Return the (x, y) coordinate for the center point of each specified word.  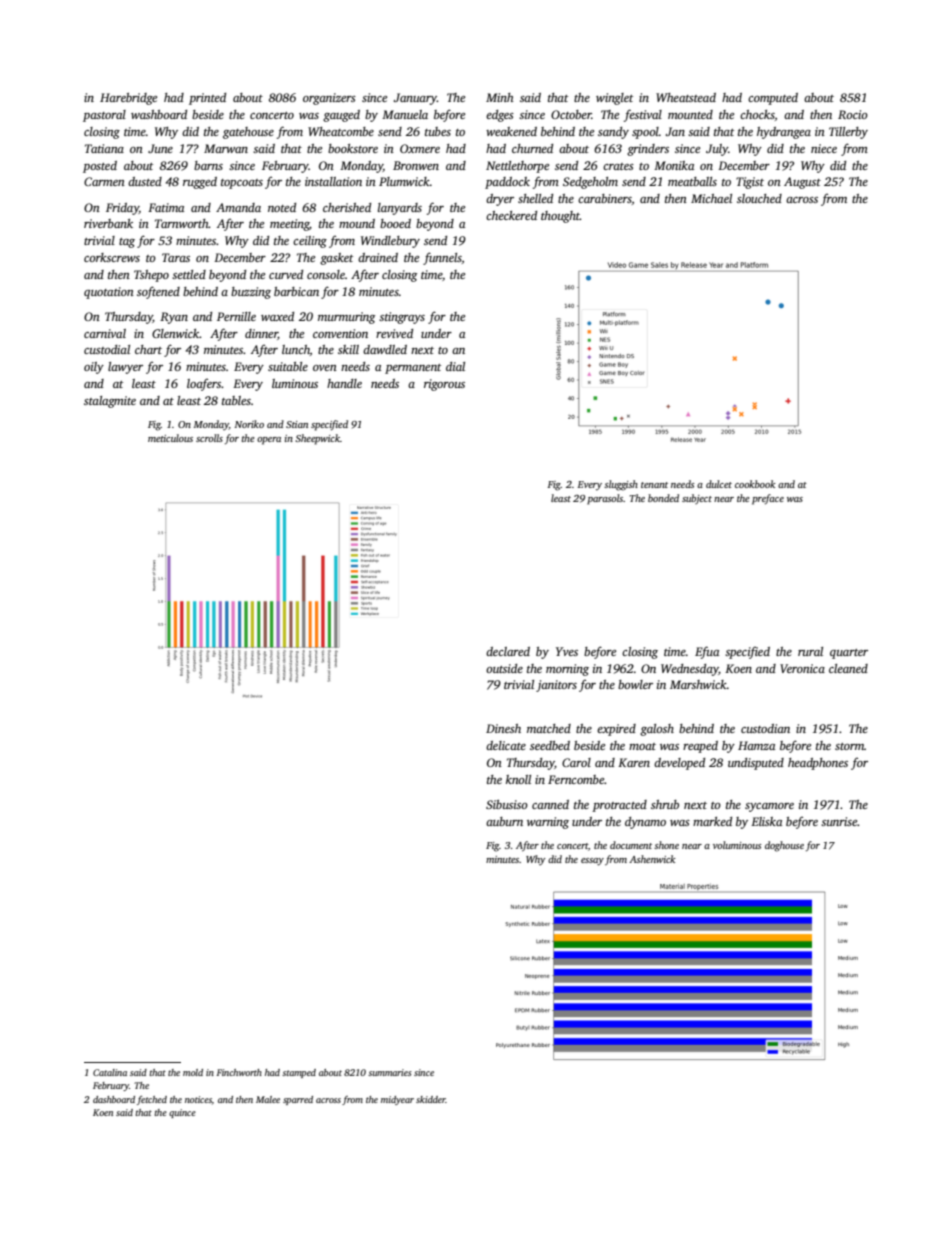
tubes (438, 131)
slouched (759, 198)
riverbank (108, 223)
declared (508, 651)
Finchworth (239, 1072)
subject (697, 499)
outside (504, 668)
